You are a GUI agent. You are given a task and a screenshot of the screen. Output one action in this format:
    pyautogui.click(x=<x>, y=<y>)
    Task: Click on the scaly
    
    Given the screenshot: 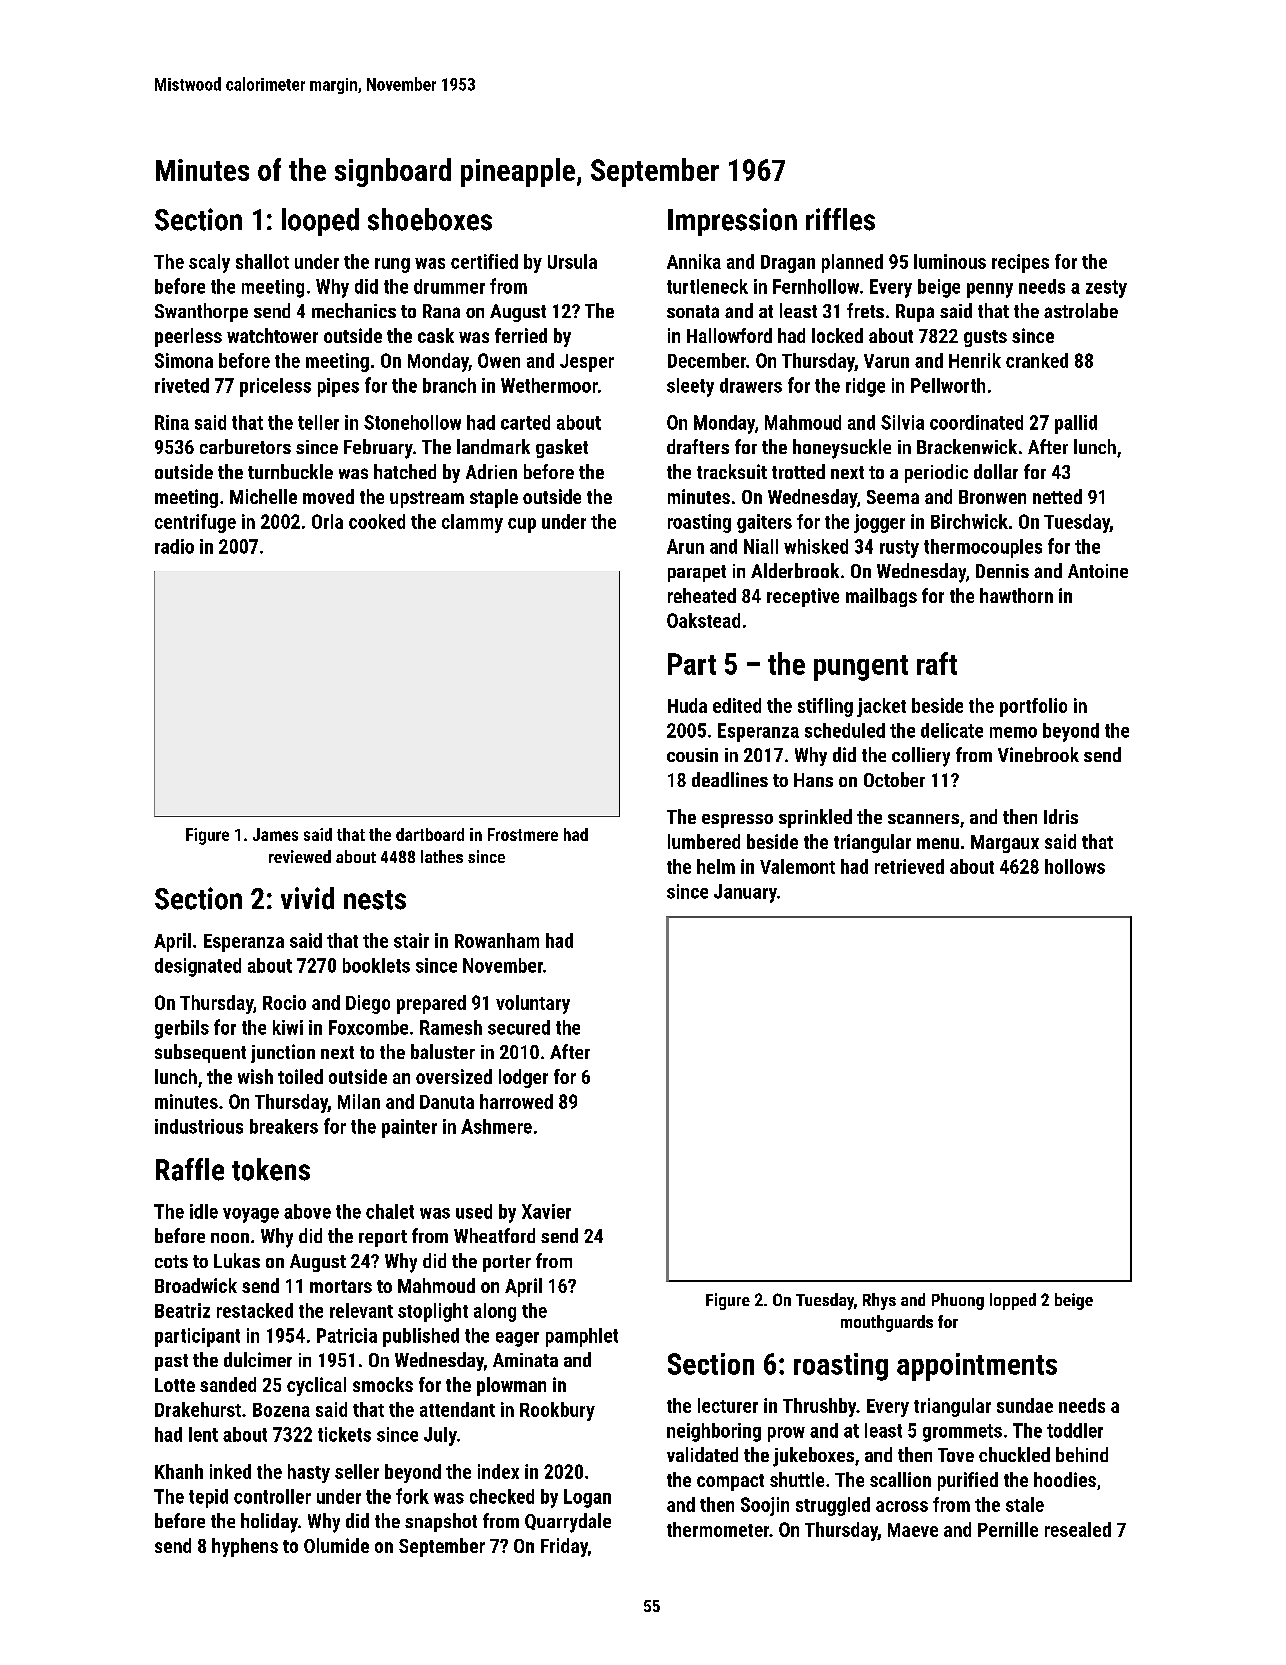 What is the action you would take?
    pyautogui.click(x=209, y=263)
